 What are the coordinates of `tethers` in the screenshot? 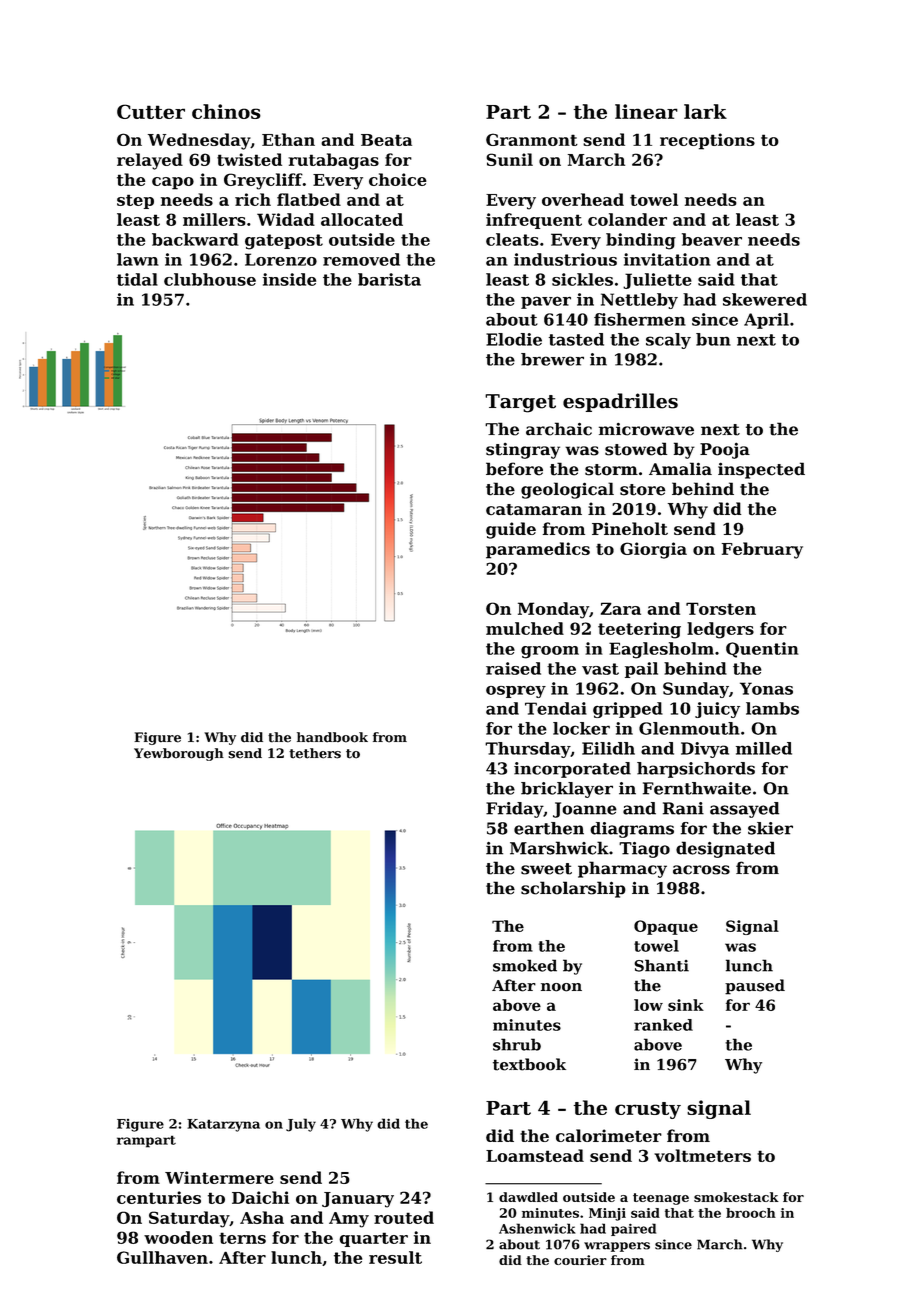 It's located at (315, 753).
